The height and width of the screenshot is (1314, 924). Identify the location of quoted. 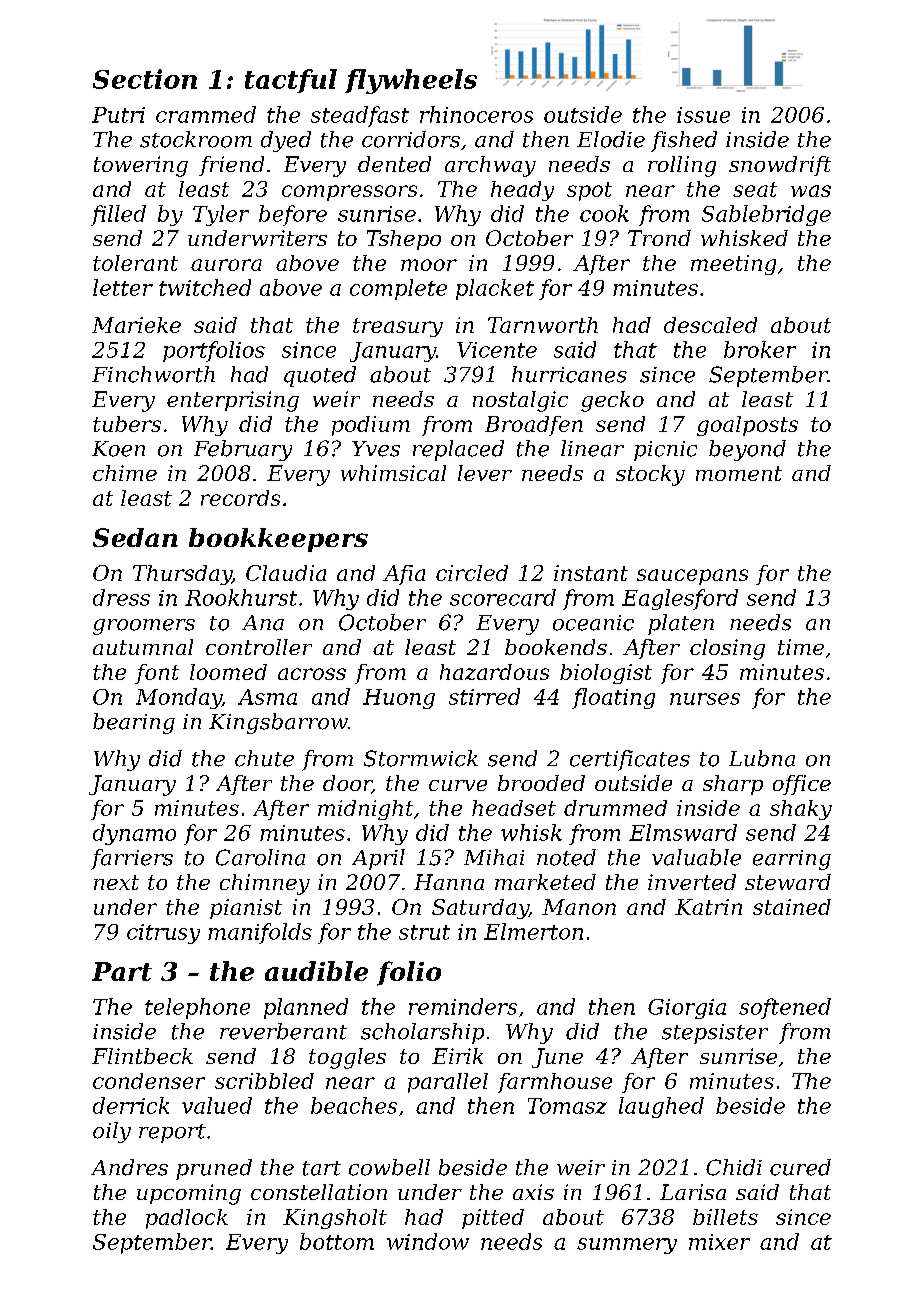
(320, 376).
